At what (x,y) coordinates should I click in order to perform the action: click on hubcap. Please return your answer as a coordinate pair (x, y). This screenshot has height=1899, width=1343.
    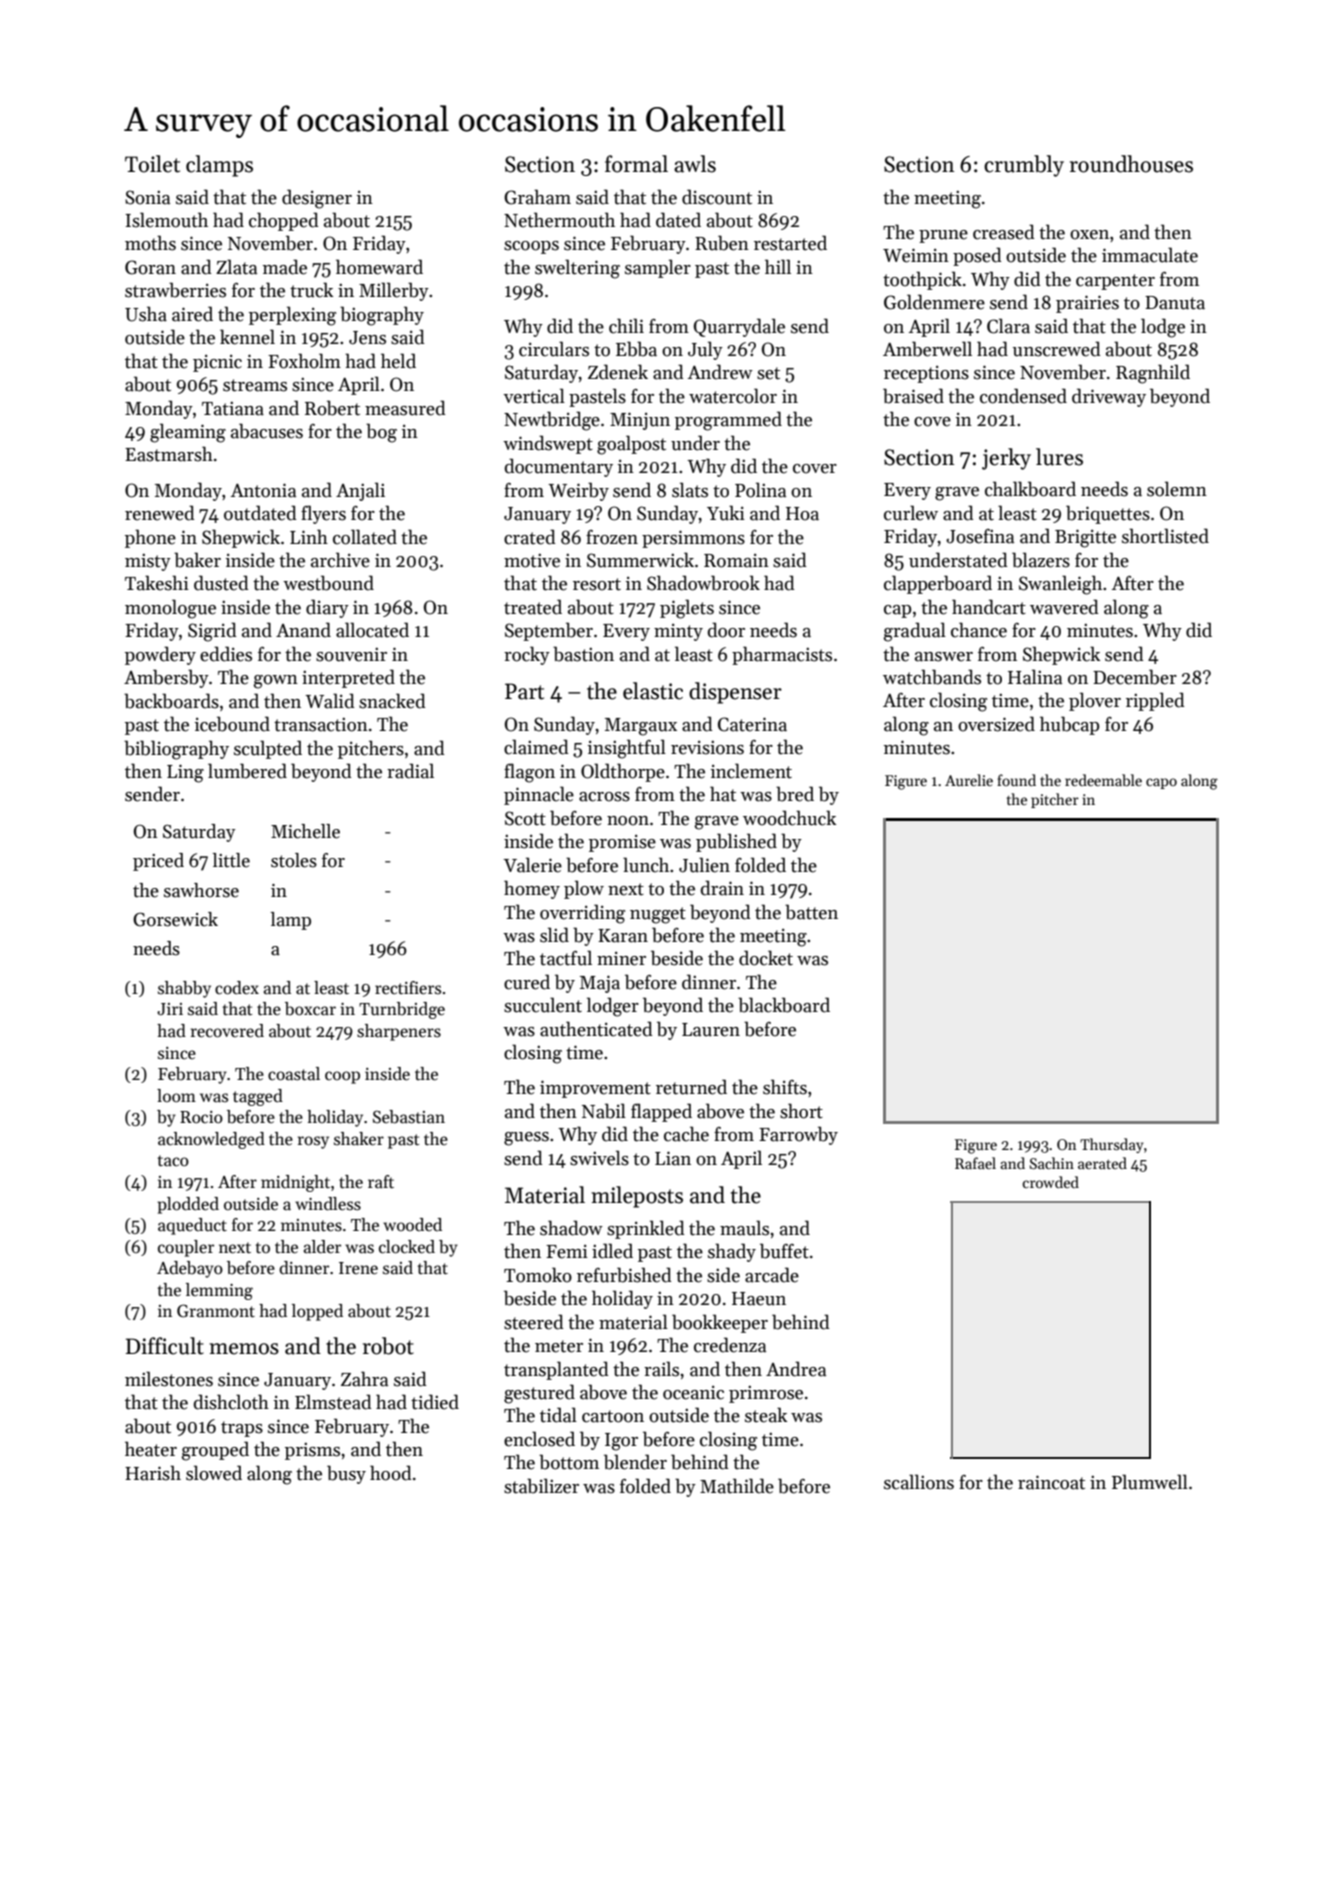
    Looking at the image, I should click on (1069, 725).
